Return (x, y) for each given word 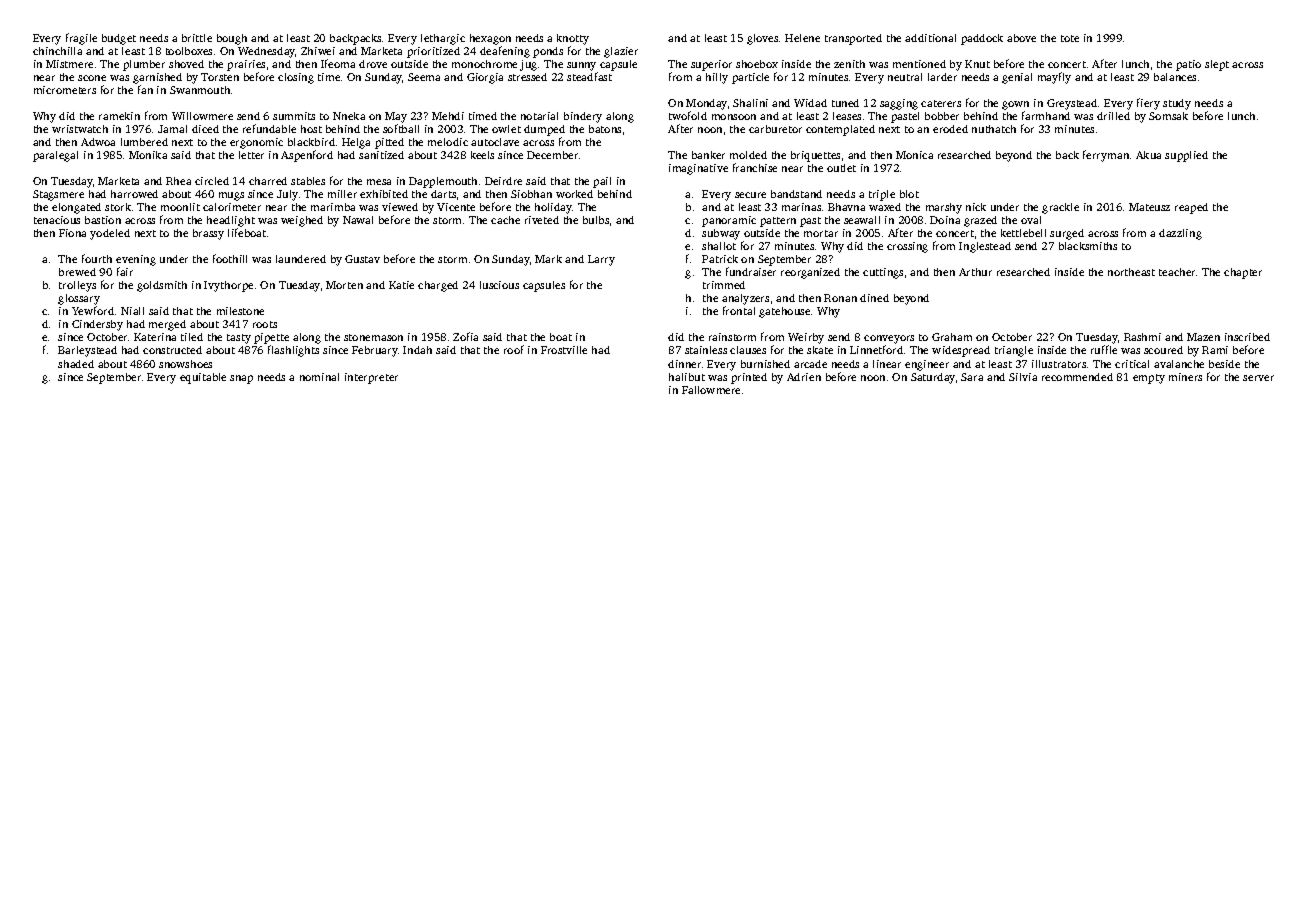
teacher (1177, 272)
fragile (81, 39)
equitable (203, 378)
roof (514, 349)
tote (1070, 38)
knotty (573, 39)
